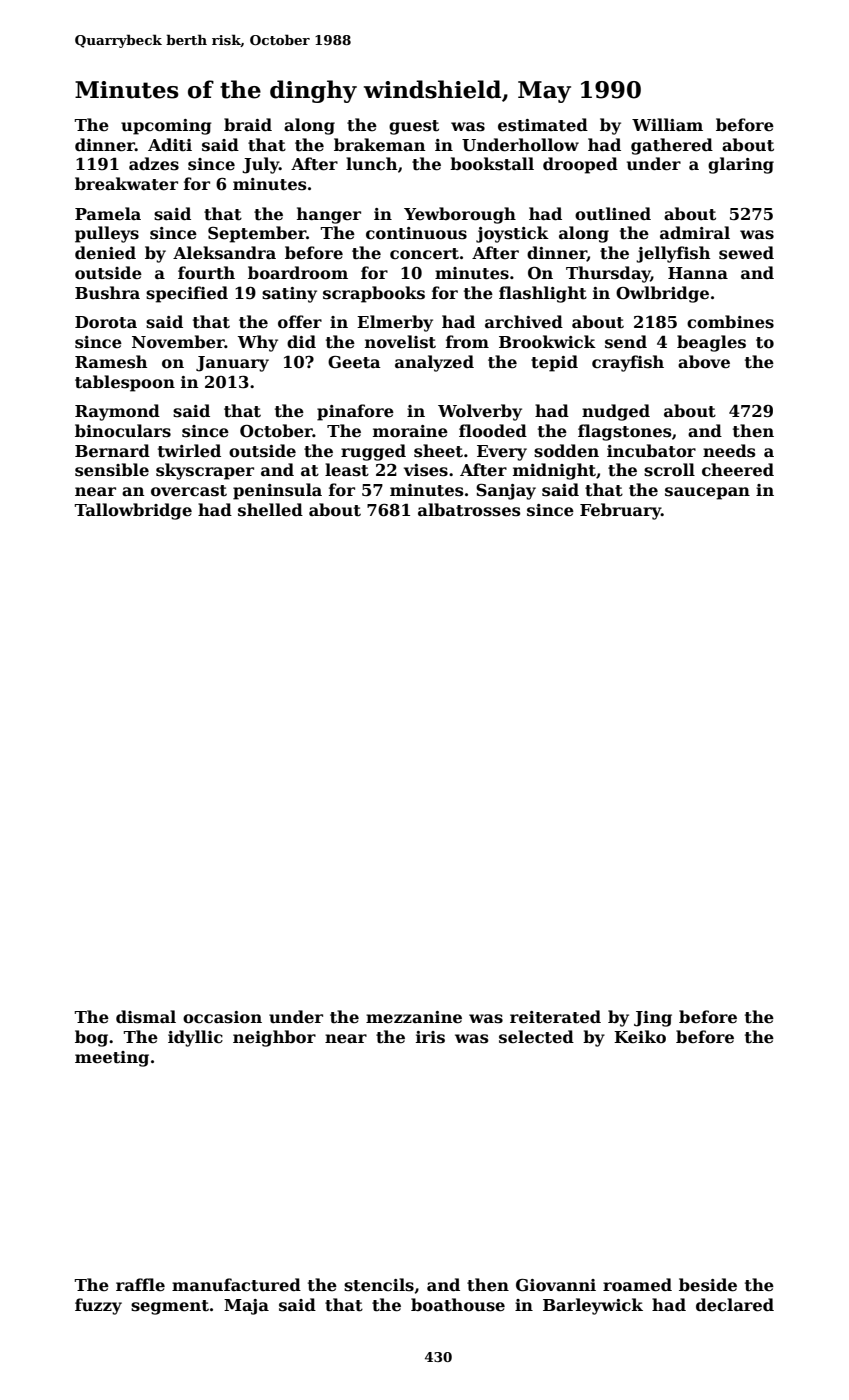  Describe the element at coordinates (140, 1285) in the document. I see `raffle` at that location.
